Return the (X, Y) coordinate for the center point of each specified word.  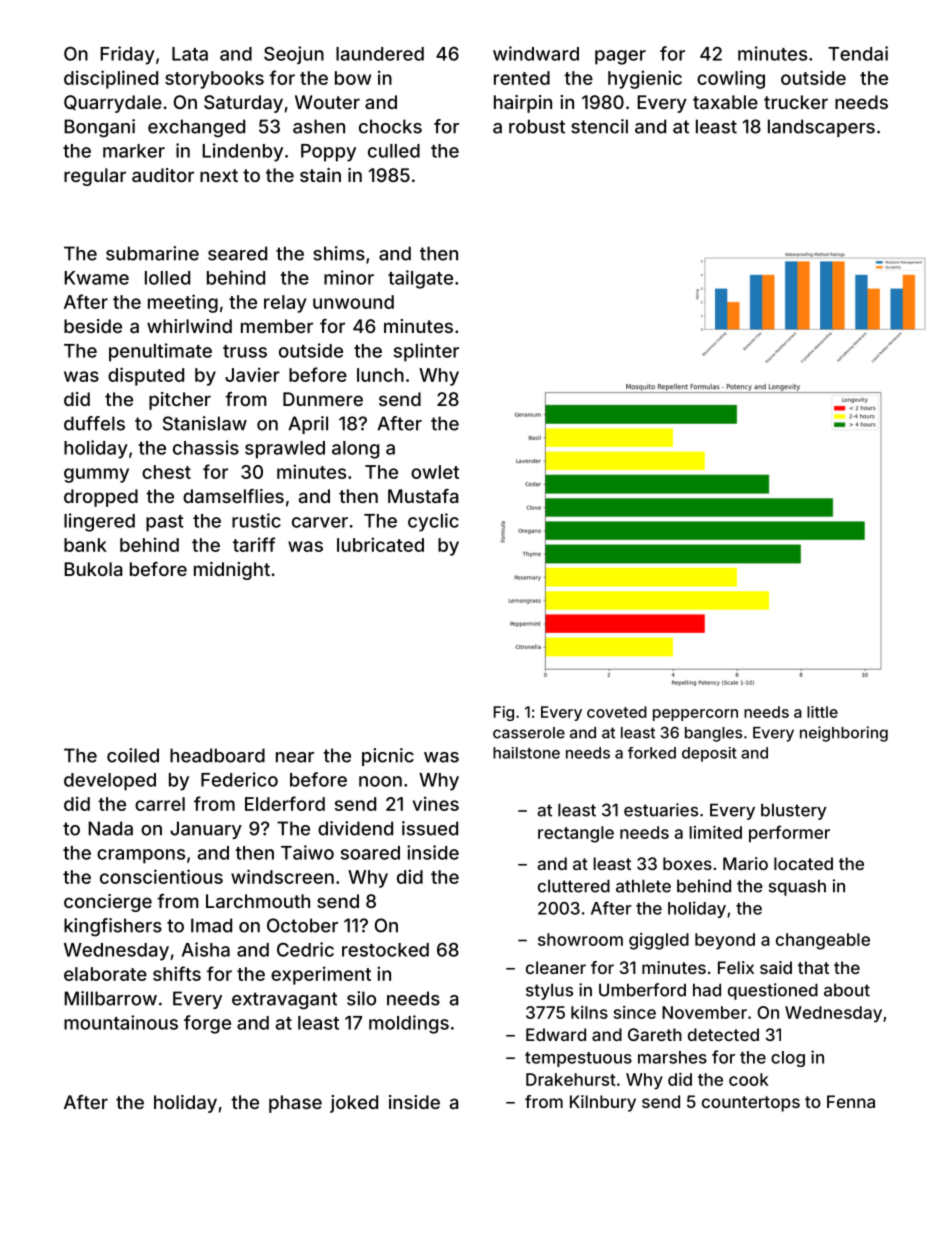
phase (295, 1104)
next (219, 175)
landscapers (821, 128)
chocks (390, 126)
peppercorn (695, 715)
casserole (529, 733)
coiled (133, 755)
